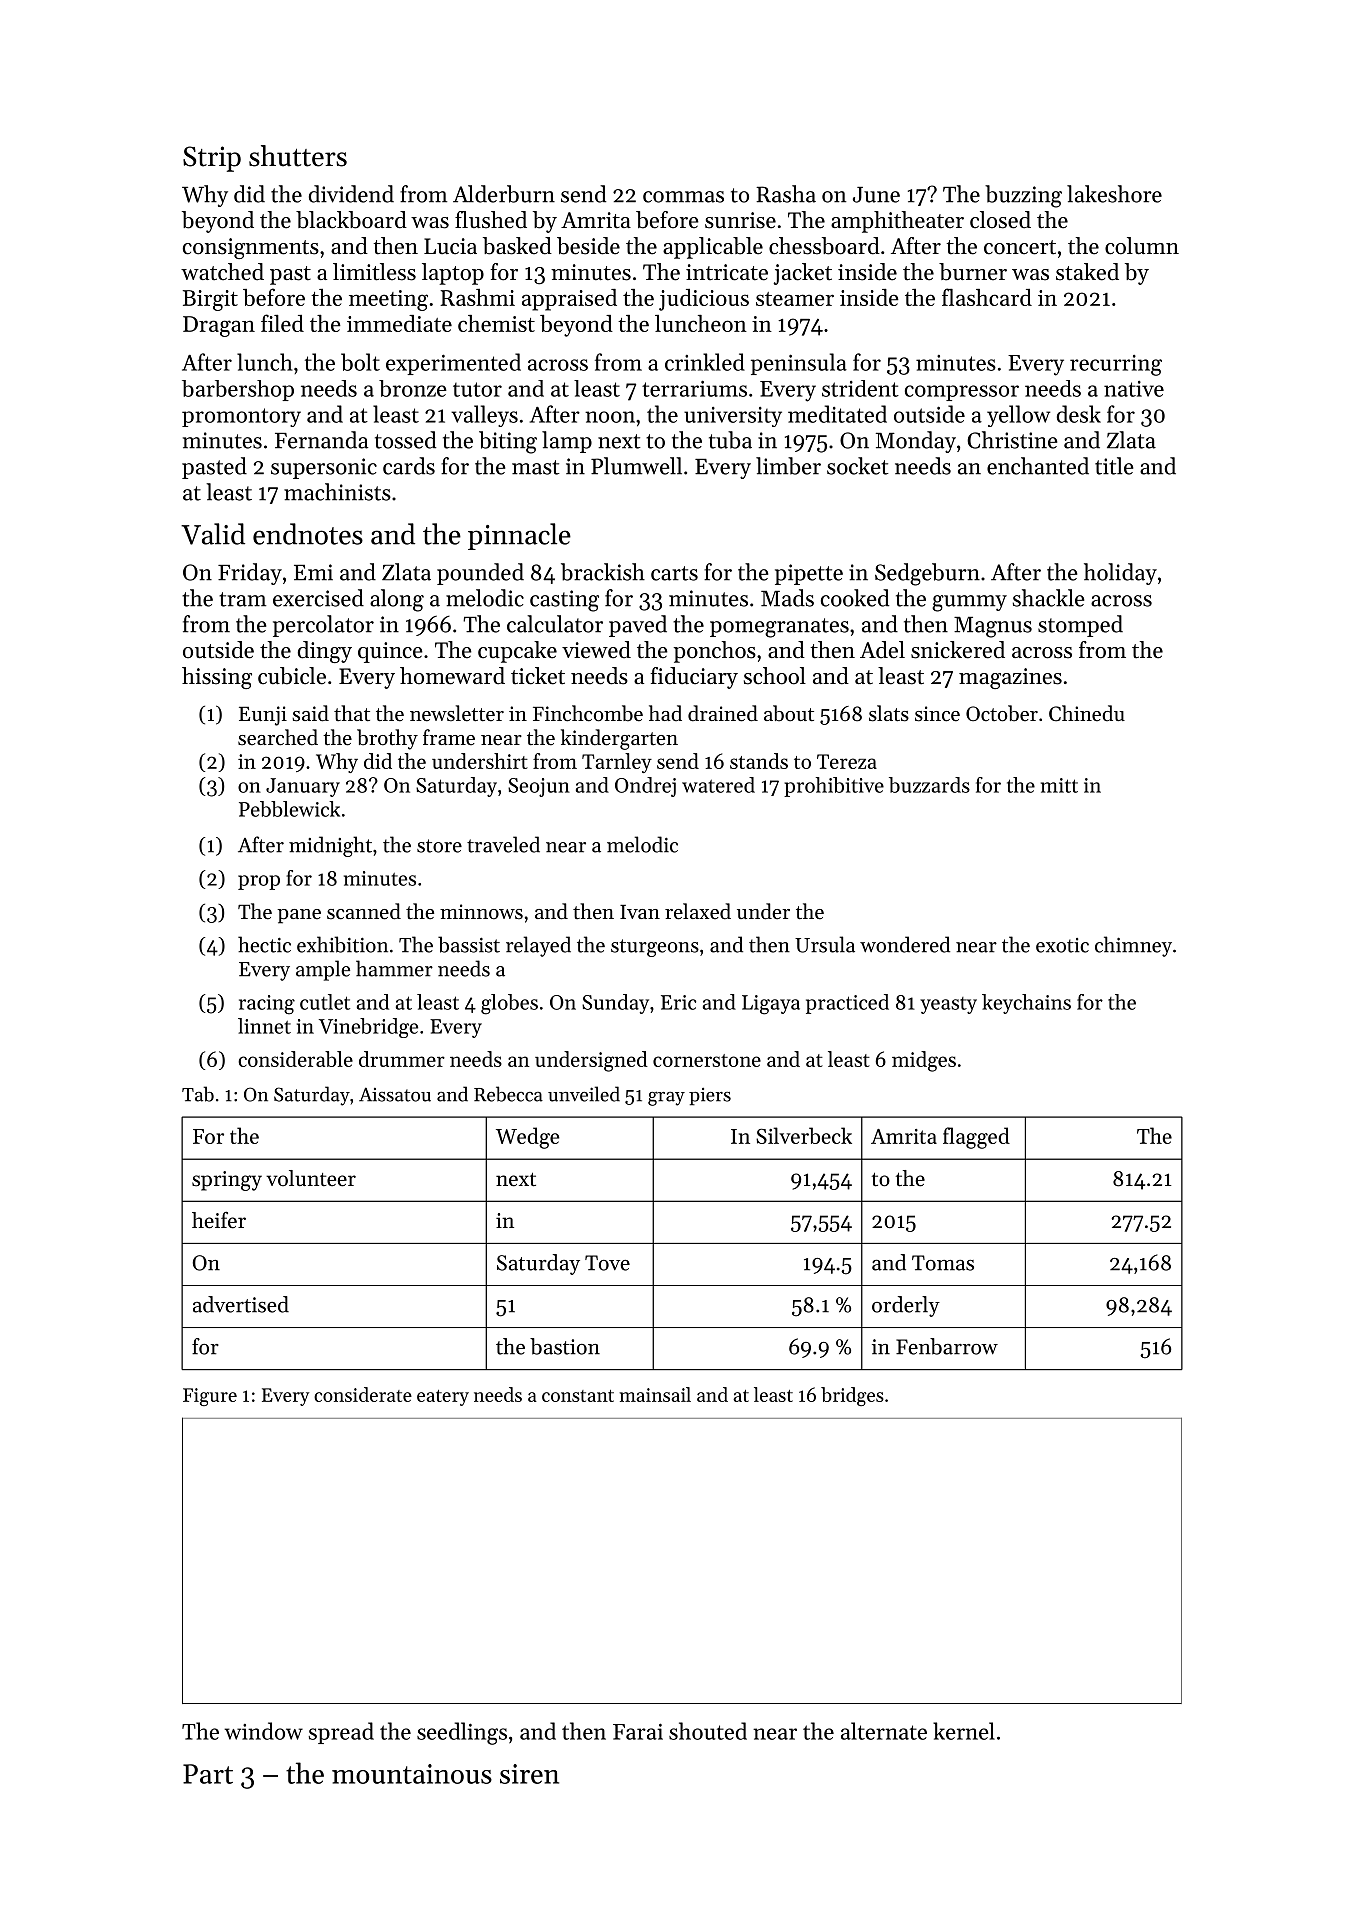  Describe the element at coordinates (715, 652) in the screenshot. I see `ponchos` at that location.
